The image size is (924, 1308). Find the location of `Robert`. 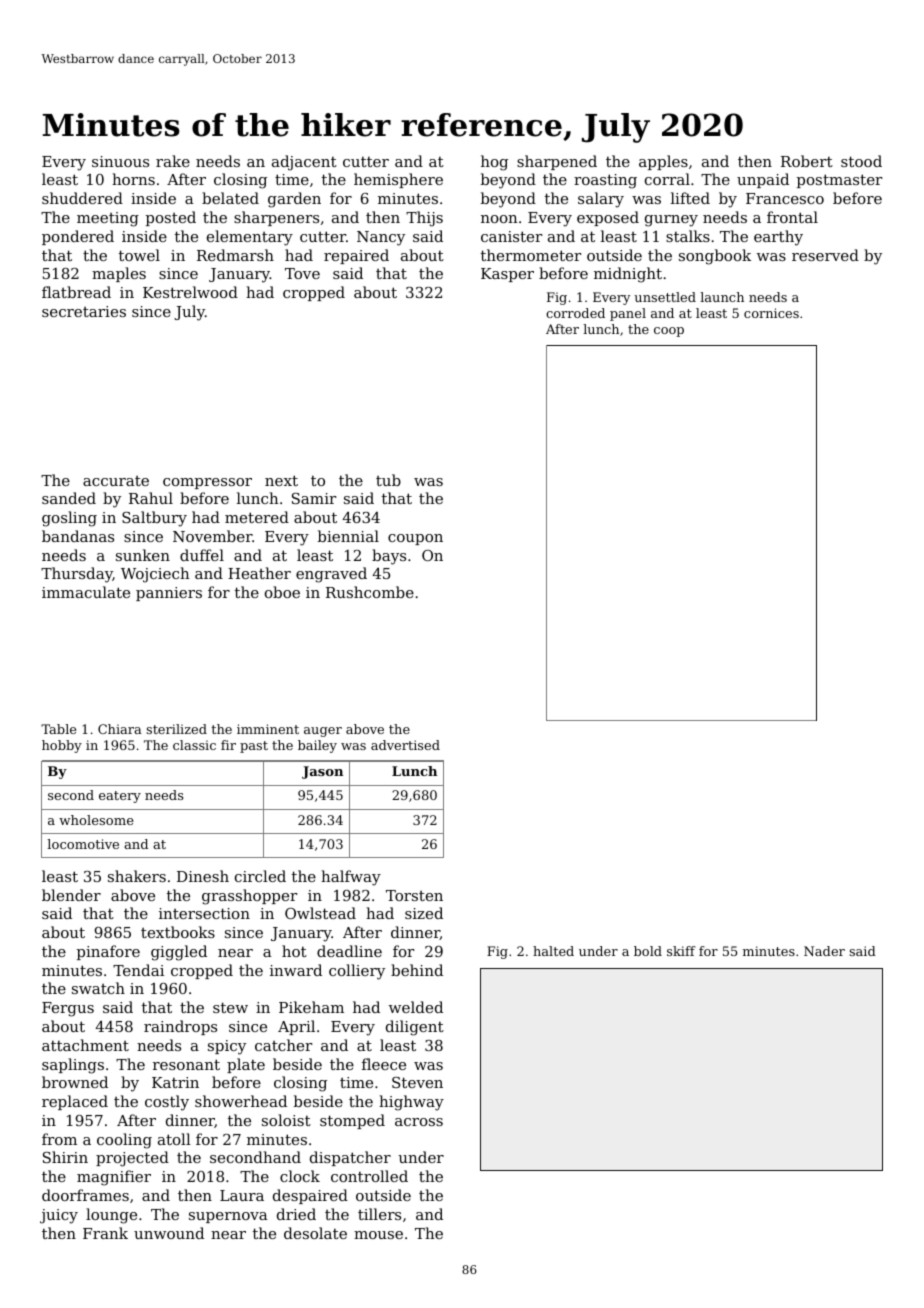

Robert is located at coordinates (807, 161).
